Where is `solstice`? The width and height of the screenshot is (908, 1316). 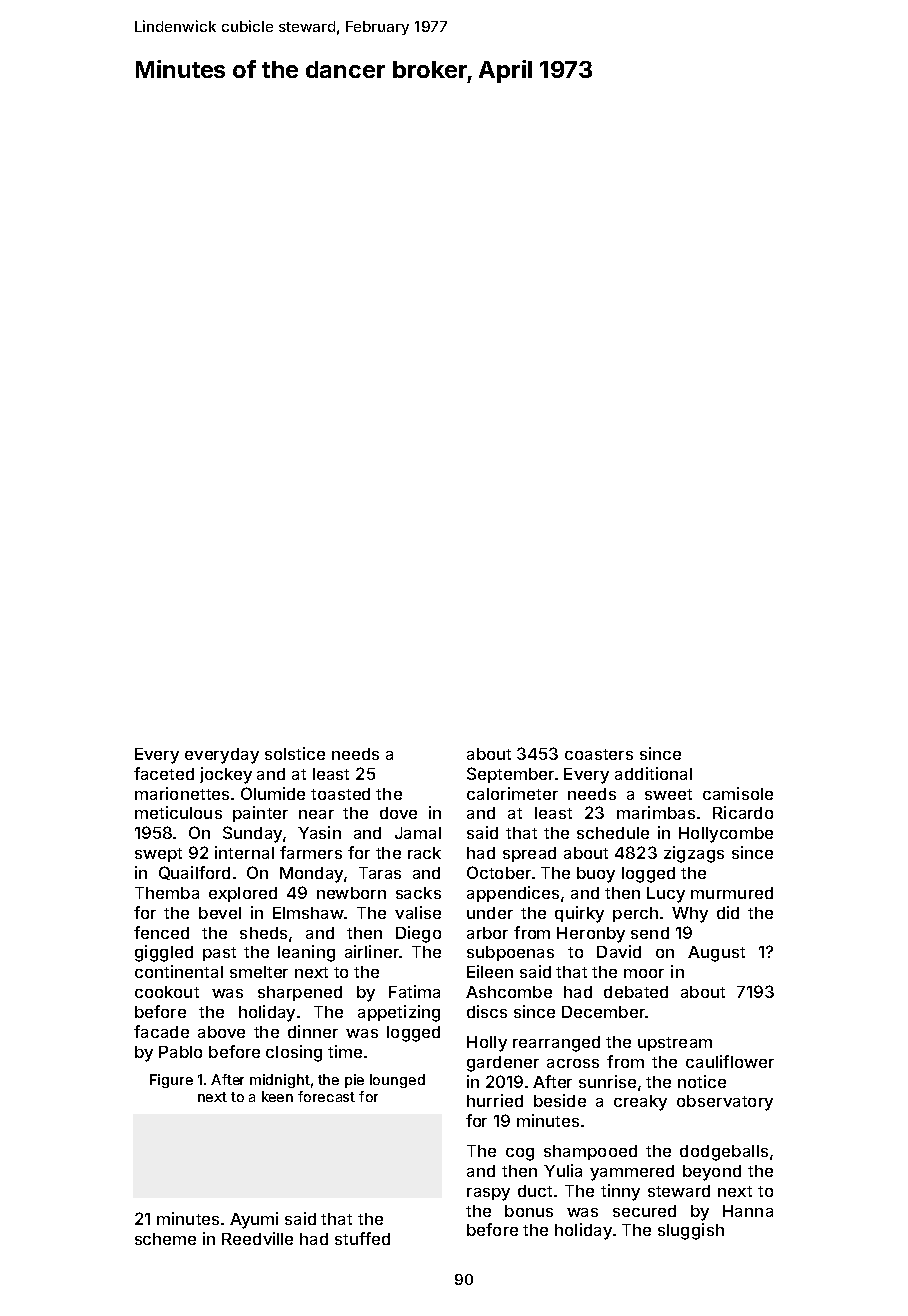 solstice is located at coordinates (295, 753).
